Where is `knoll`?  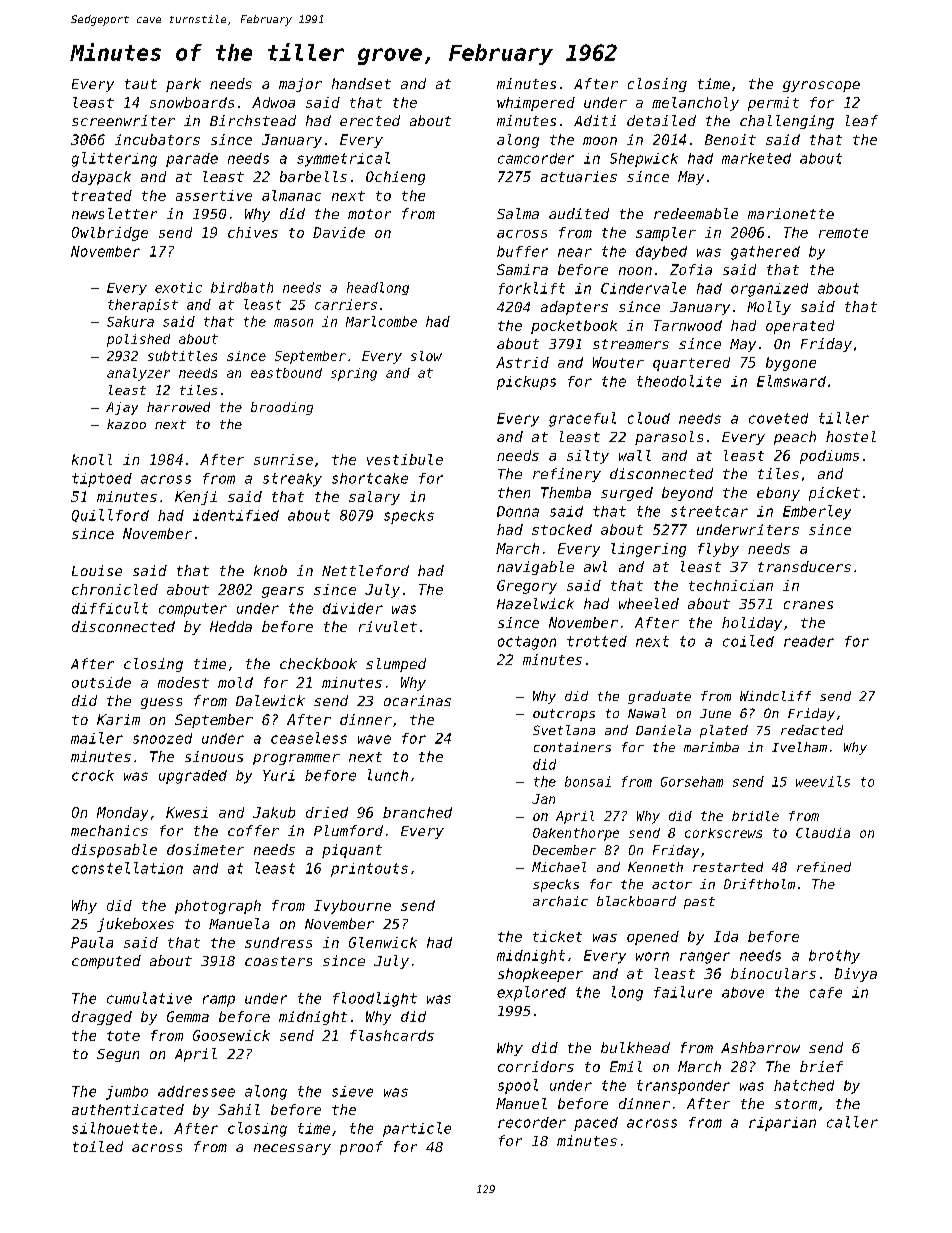 knoll is located at coordinates (92, 459).
